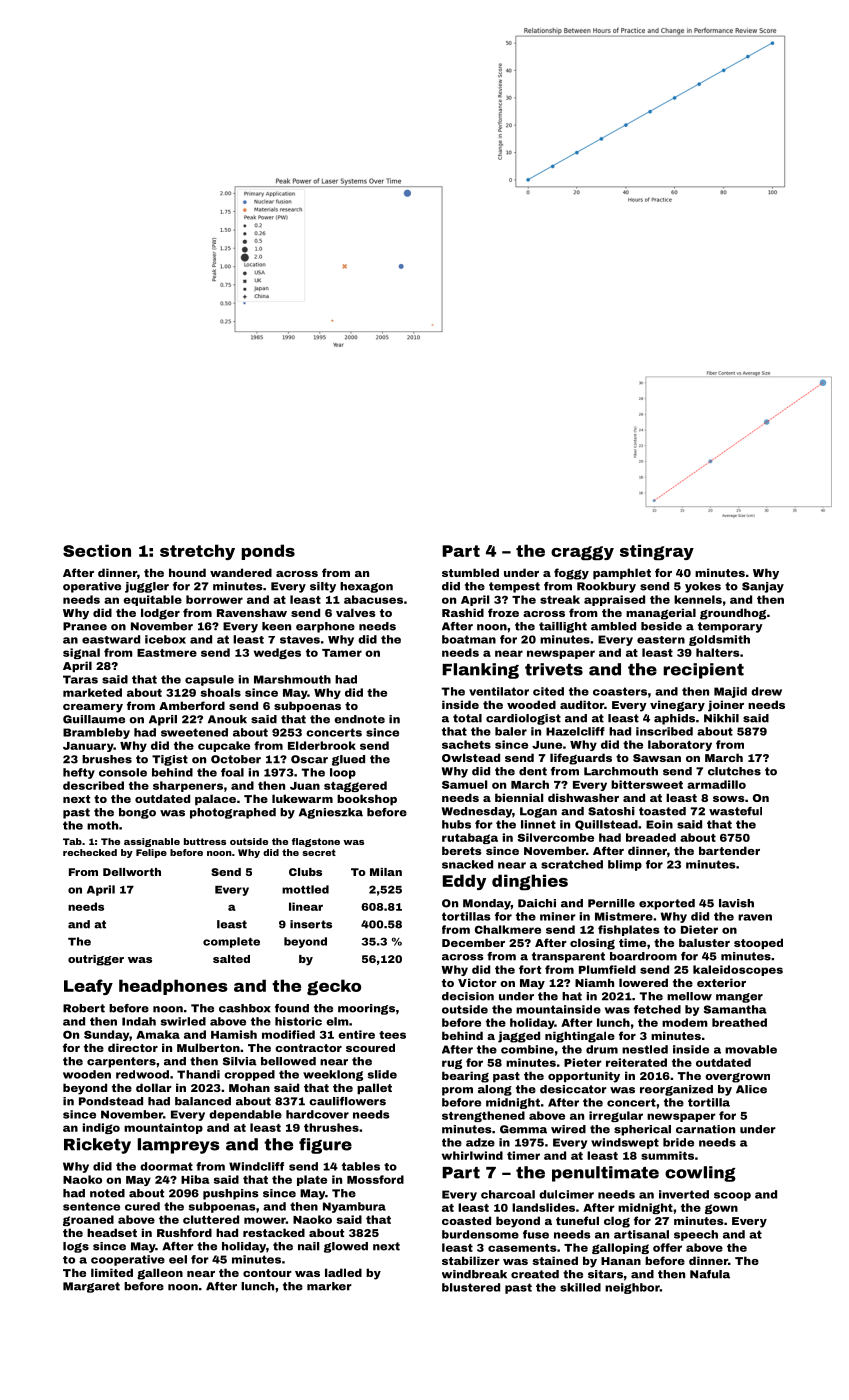 The image size is (849, 1400). I want to click on Mulberton, so click(208, 1047).
